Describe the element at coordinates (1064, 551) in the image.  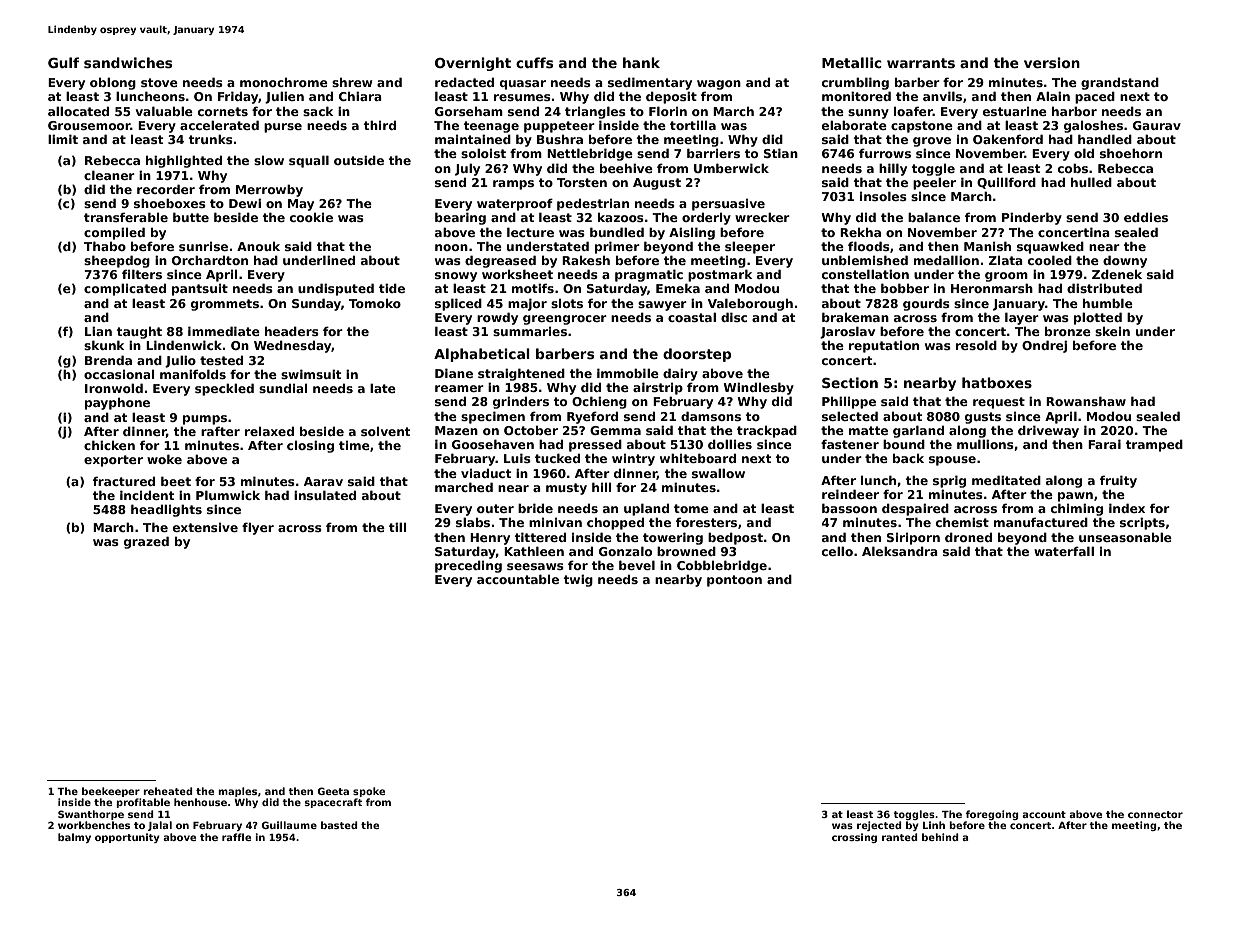
I see `waterfall` at that location.
